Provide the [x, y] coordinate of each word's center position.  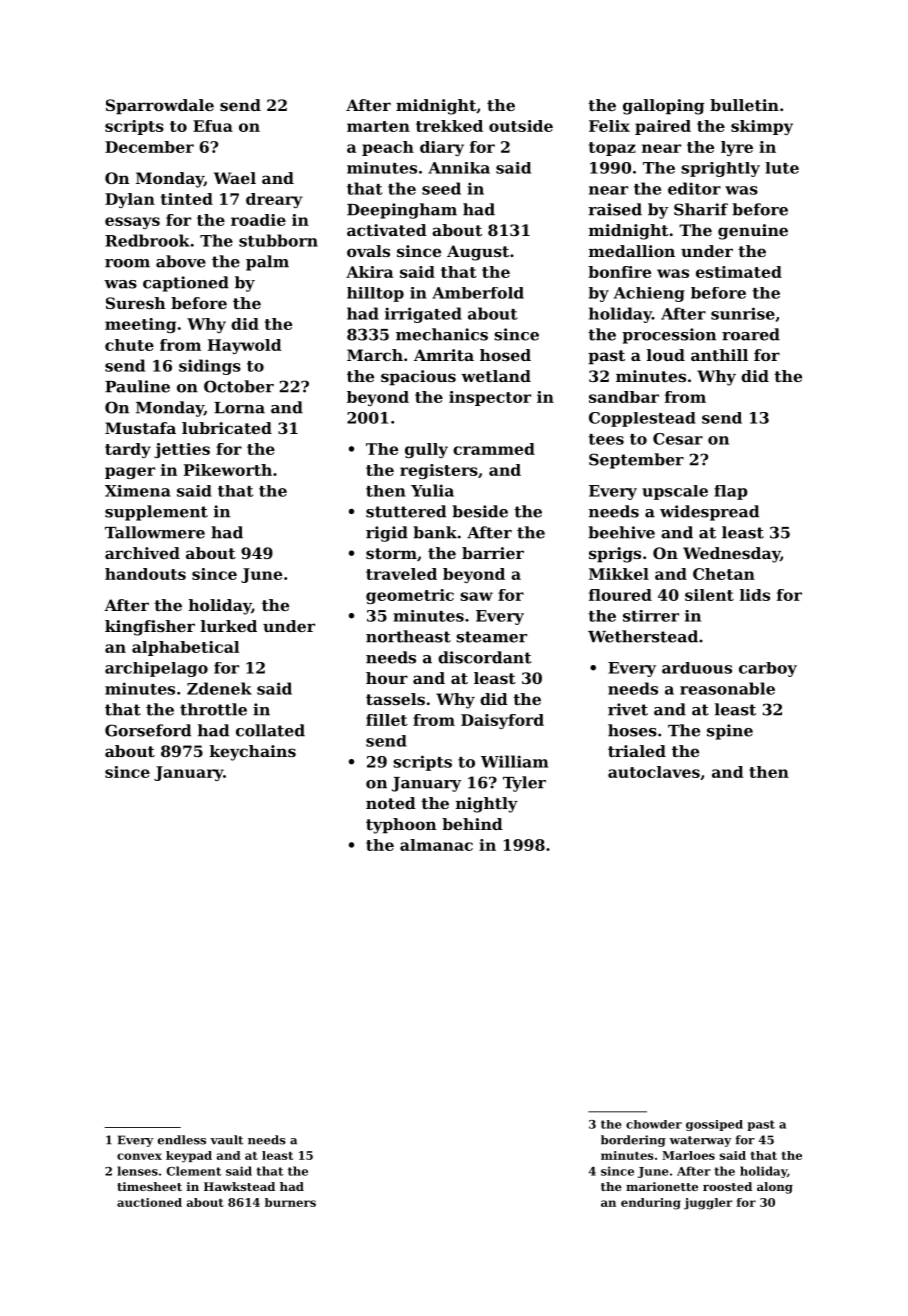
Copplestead [642, 419]
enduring [650, 1204]
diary [442, 148]
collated [270, 730]
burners [290, 1202]
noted [391, 803]
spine [730, 732]
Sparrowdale [160, 107]
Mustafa [140, 428]
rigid [387, 534]
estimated [739, 272]
